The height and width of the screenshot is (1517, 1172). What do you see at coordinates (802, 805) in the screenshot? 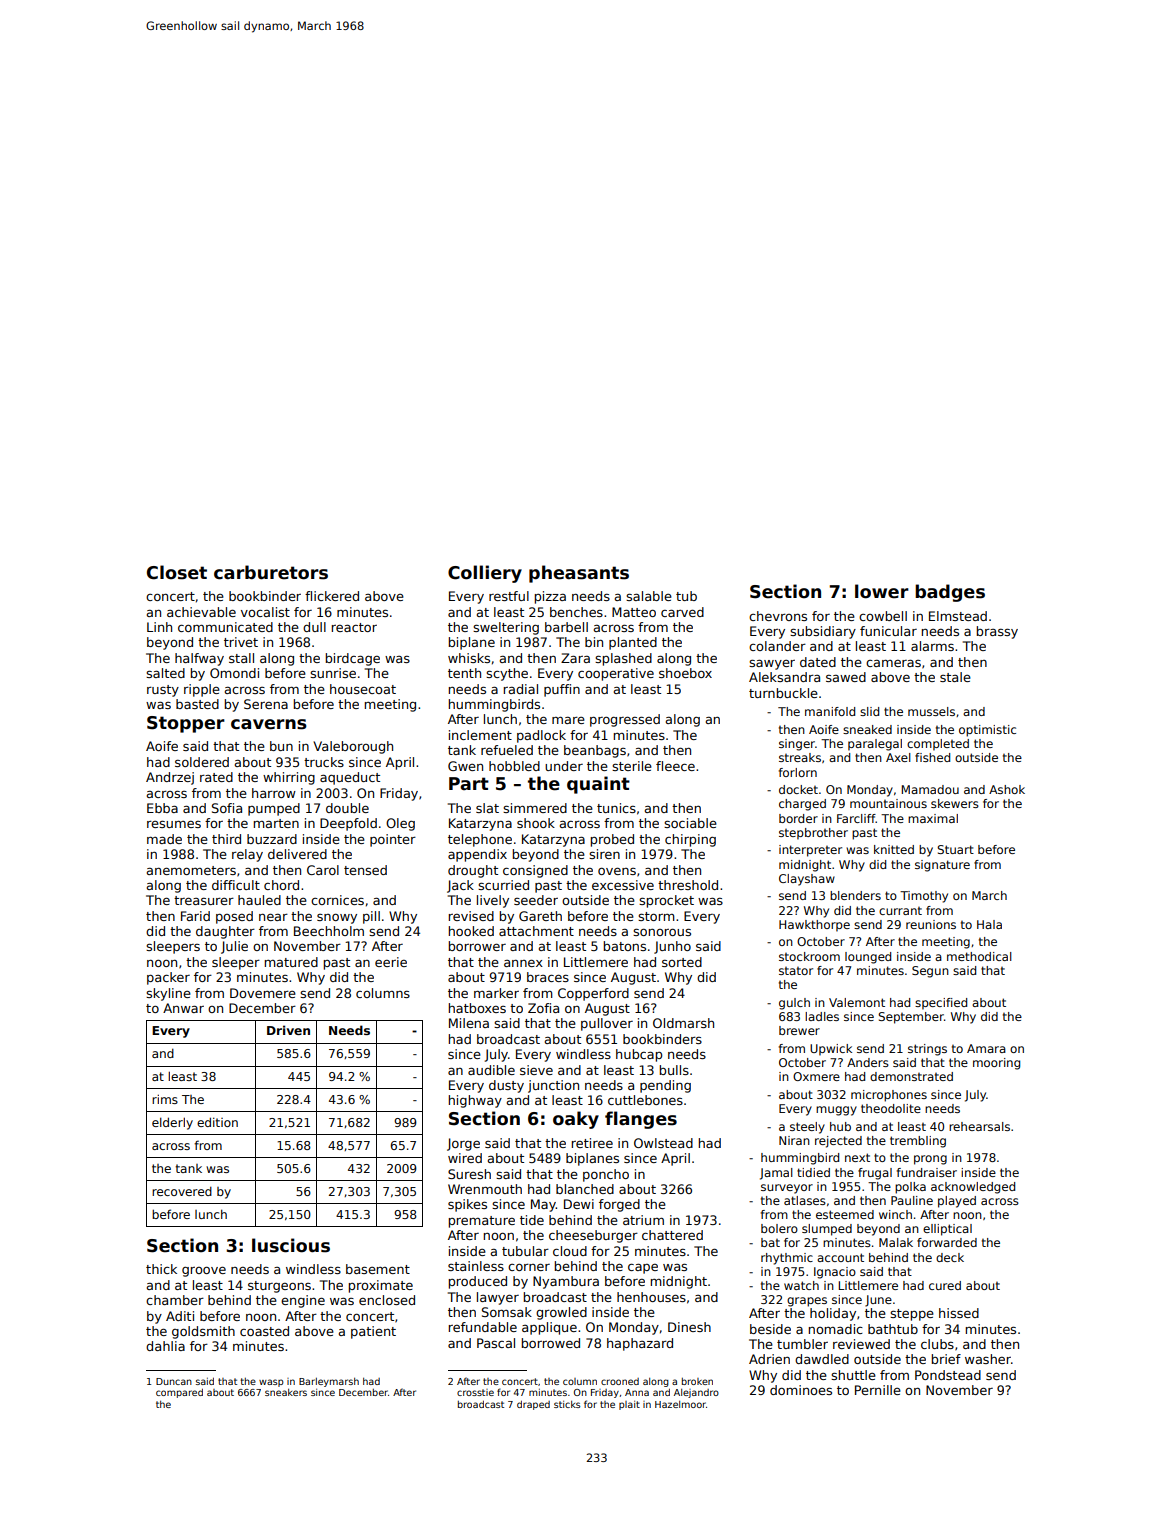
I see `charged` at bounding box center [802, 805].
